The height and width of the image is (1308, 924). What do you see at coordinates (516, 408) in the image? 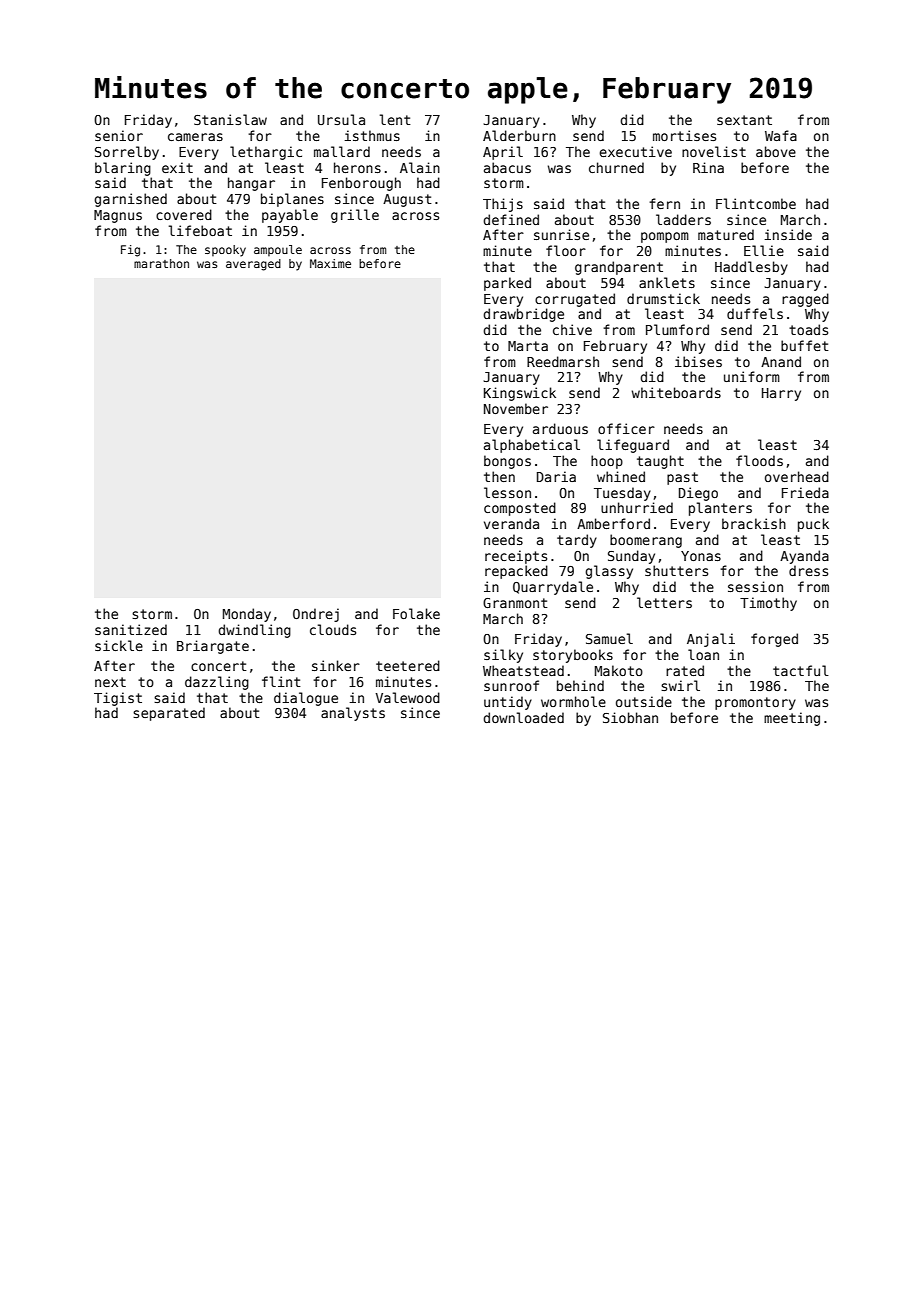
I see `November` at bounding box center [516, 408].
